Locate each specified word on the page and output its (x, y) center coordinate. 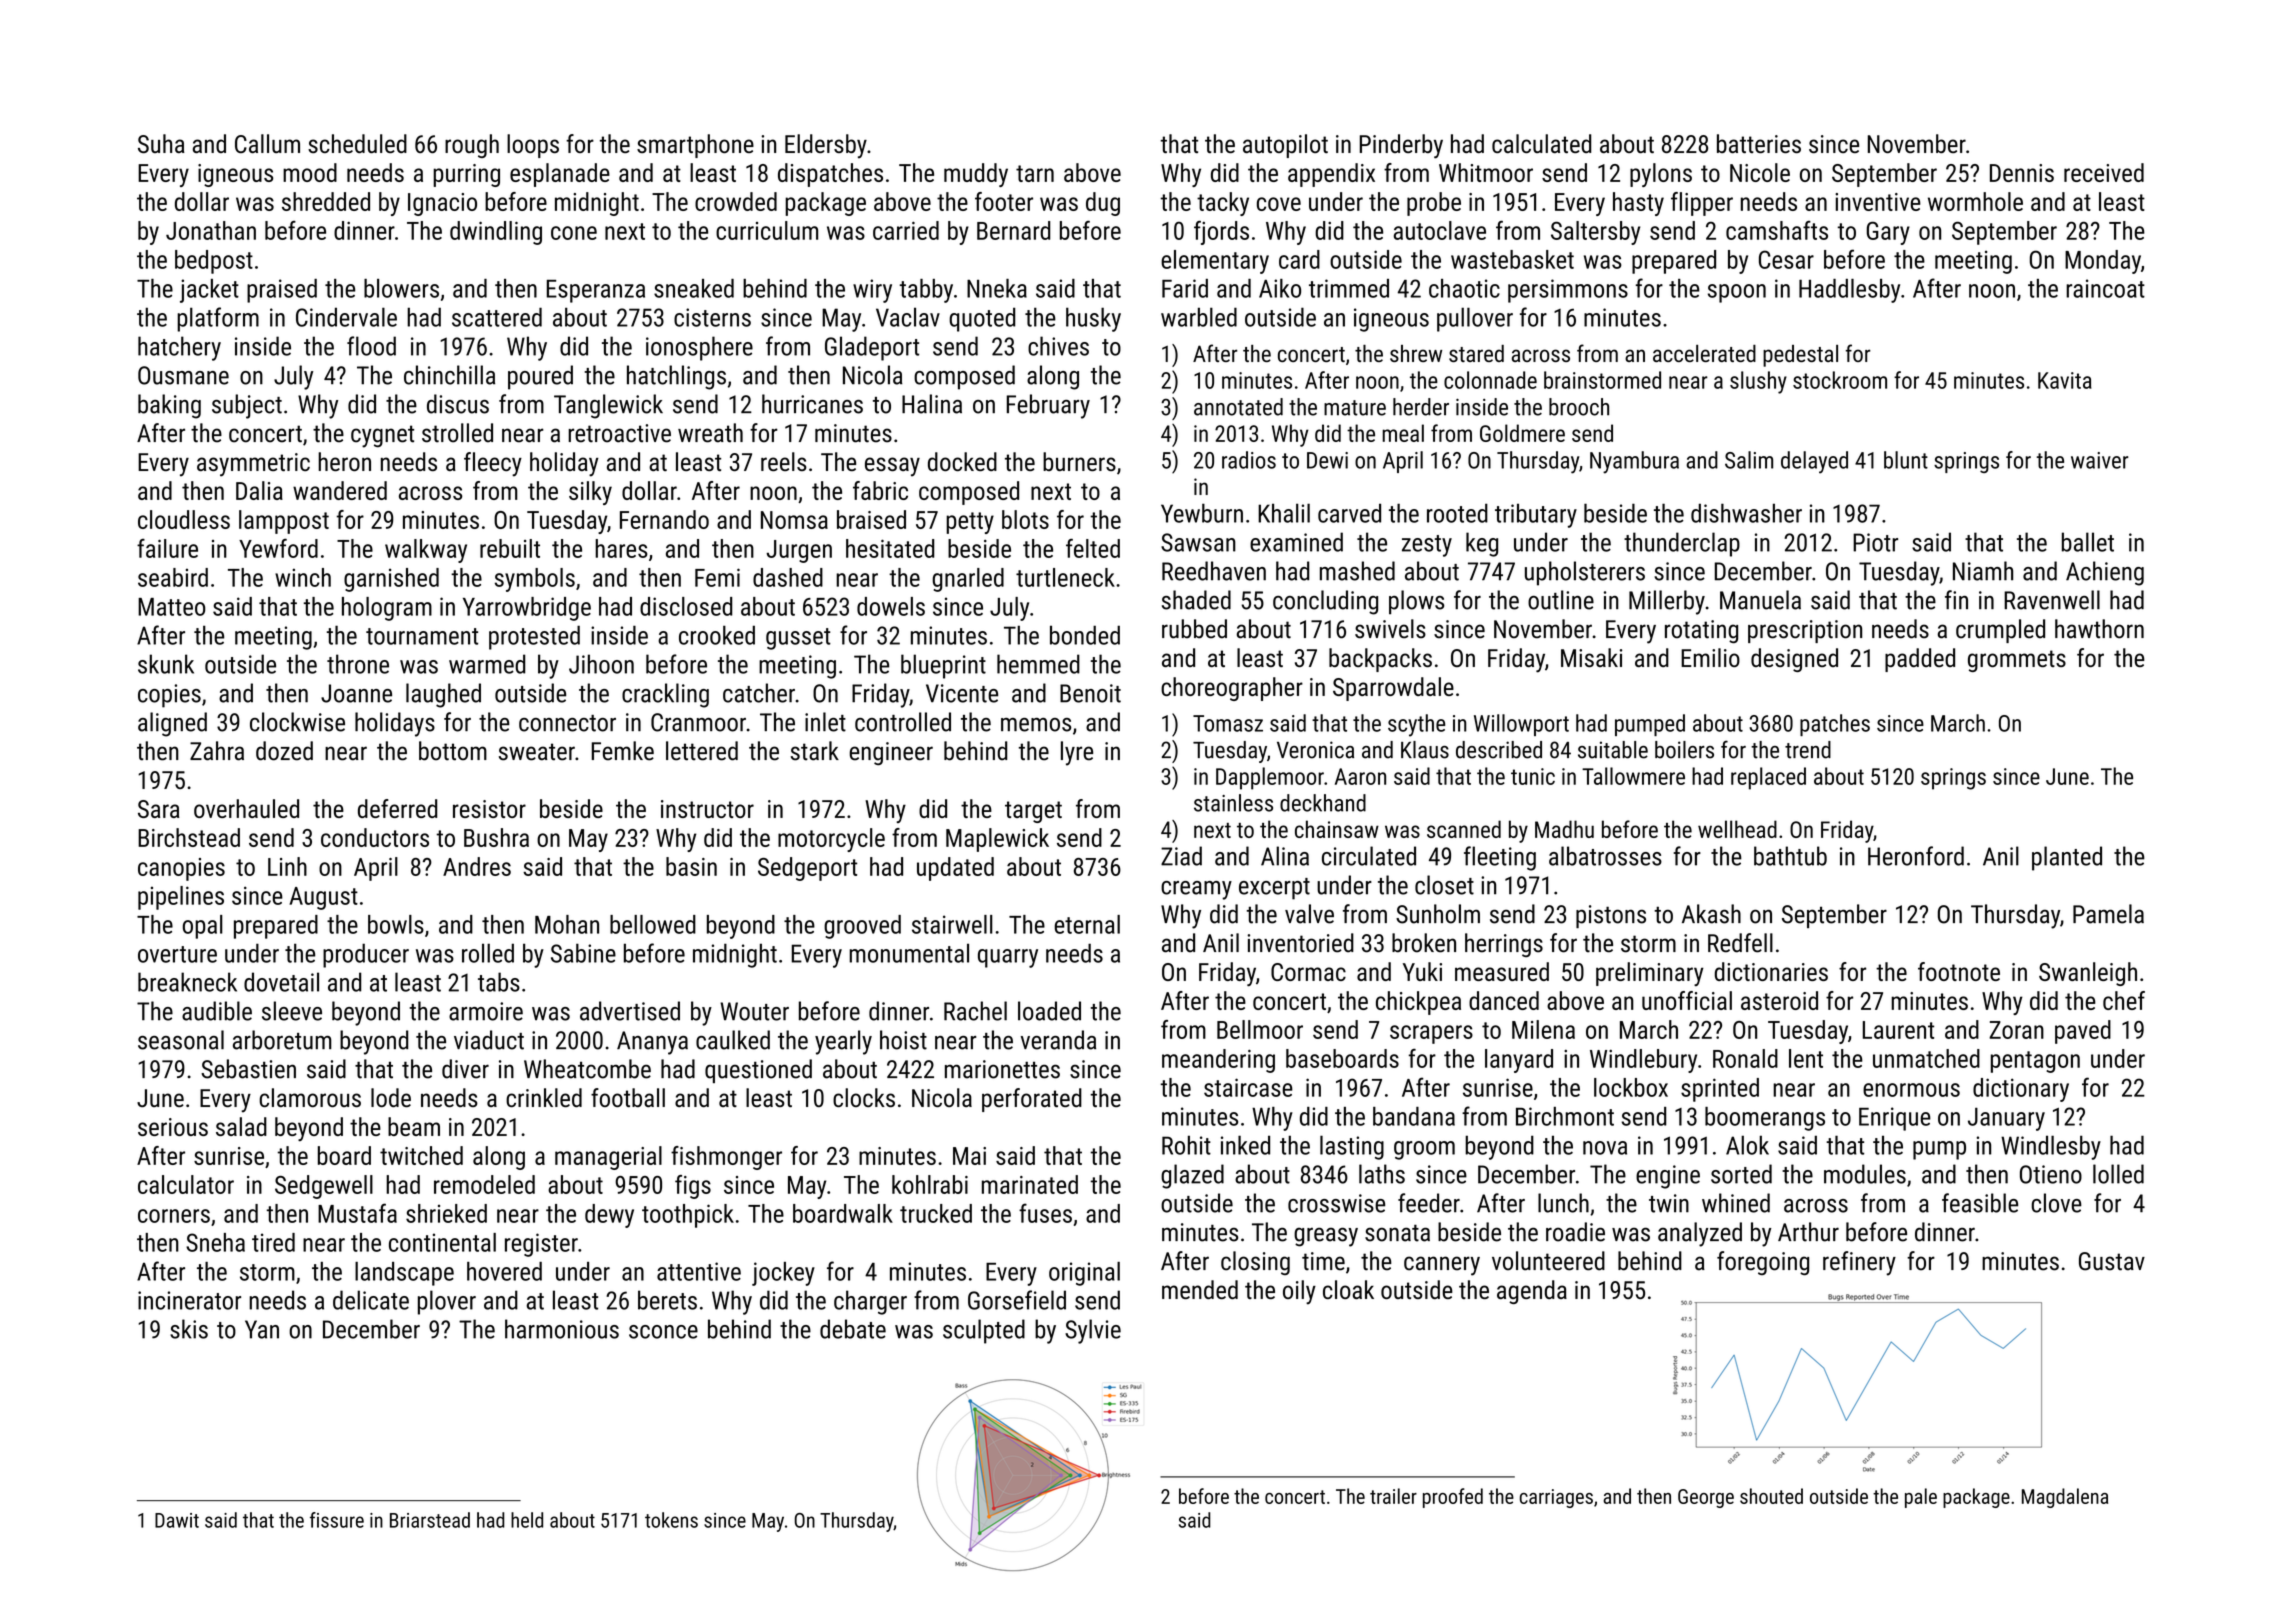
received (2104, 172)
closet (1444, 885)
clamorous (310, 1097)
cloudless (184, 519)
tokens (671, 1520)
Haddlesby (1849, 291)
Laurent (1898, 1030)
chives (1058, 346)
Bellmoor (1260, 1029)
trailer (1393, 1496)
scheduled (357, 143)
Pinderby (1401, 146)
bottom (453, 751)
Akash (1711, 914)
